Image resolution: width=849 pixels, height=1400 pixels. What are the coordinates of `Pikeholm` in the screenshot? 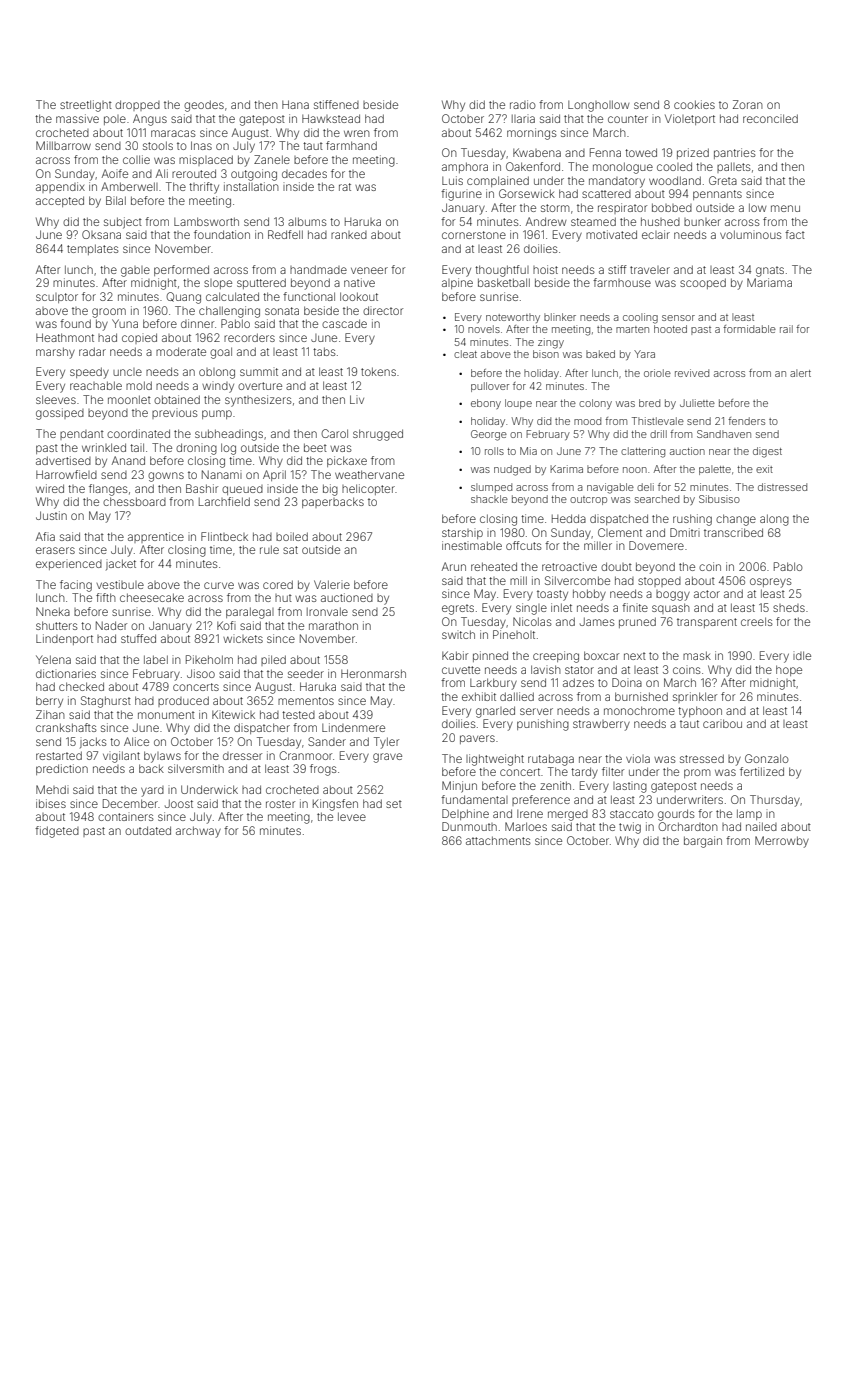 It's located at (209, 659).
